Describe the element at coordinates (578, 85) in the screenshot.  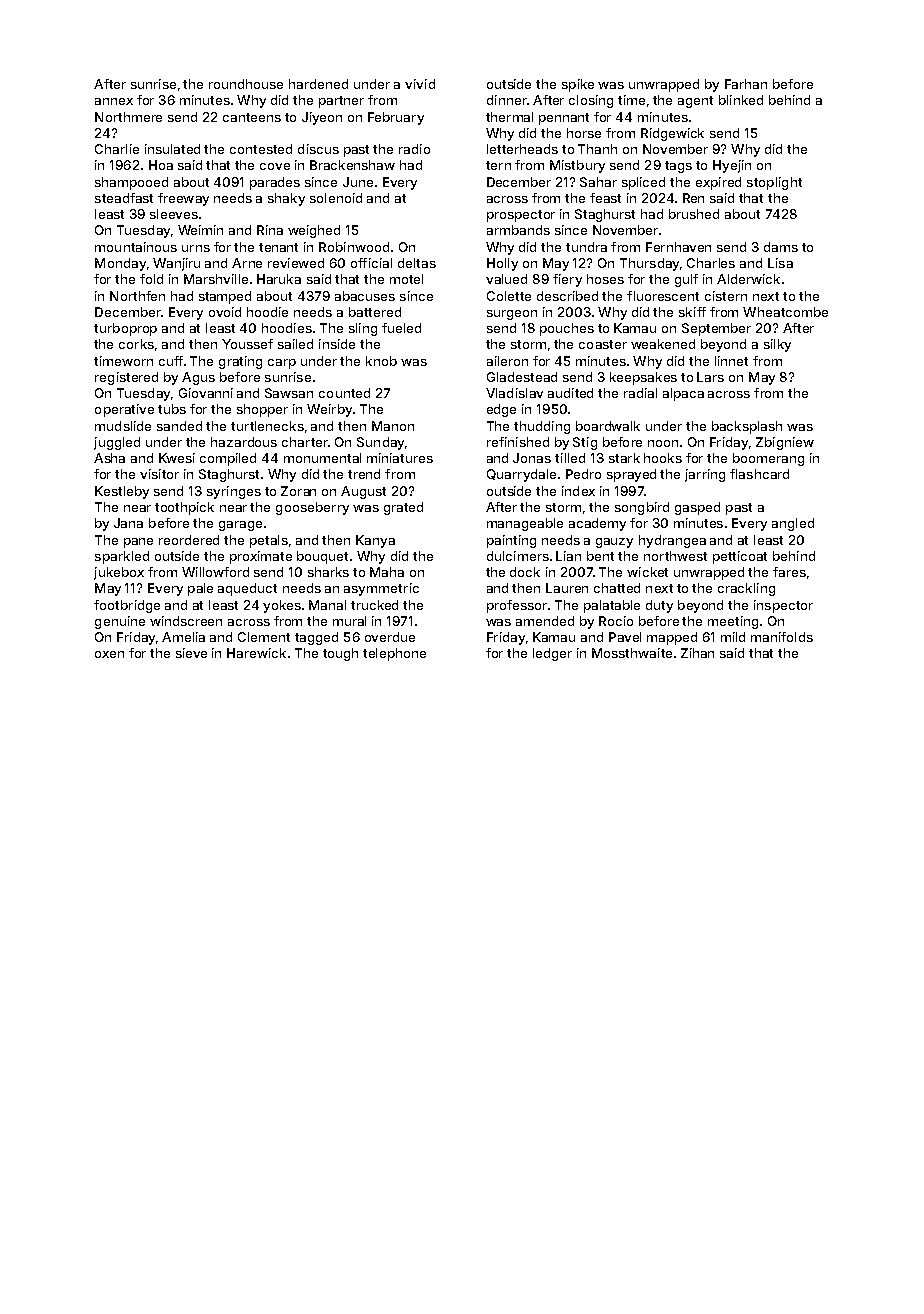
I see `spike` at that location.
